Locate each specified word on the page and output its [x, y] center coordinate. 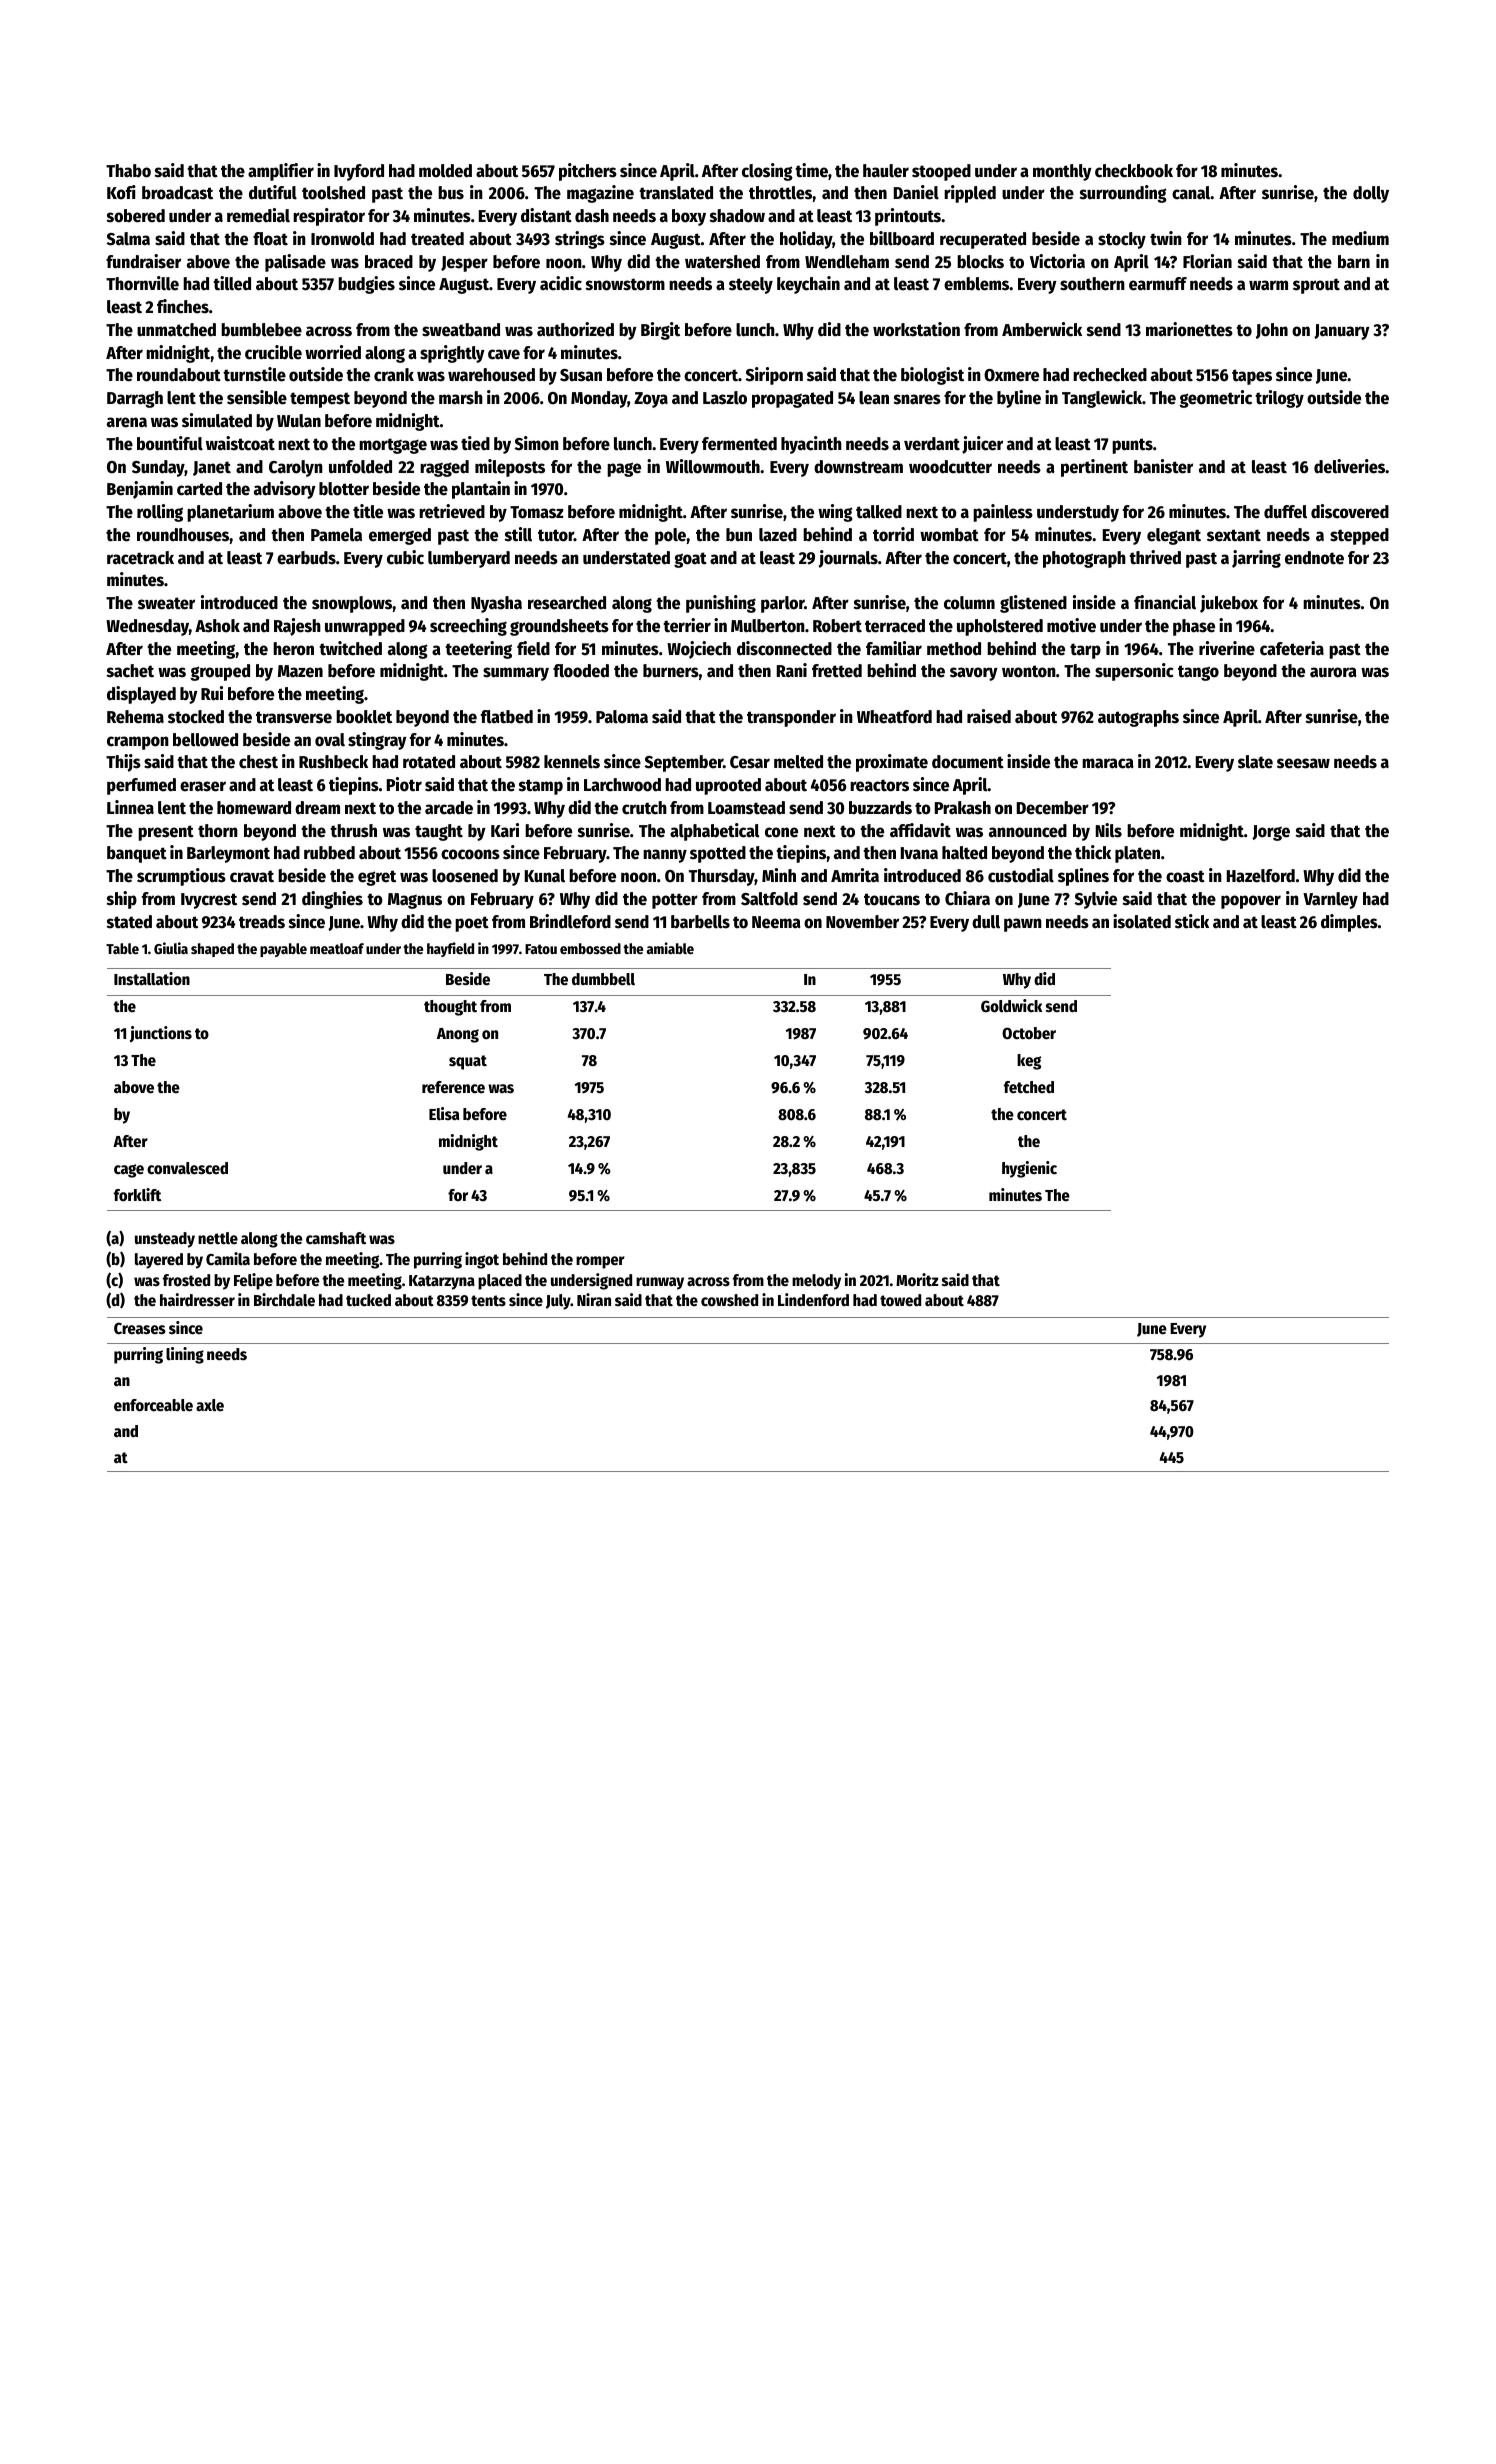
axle [210, 1405]
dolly [1371, 194]
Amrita [855, 875]
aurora [1333, 672]
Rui [212, 693]
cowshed [729, 1300]
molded [445, 171]
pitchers [588, 172]
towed [900, 1300]
